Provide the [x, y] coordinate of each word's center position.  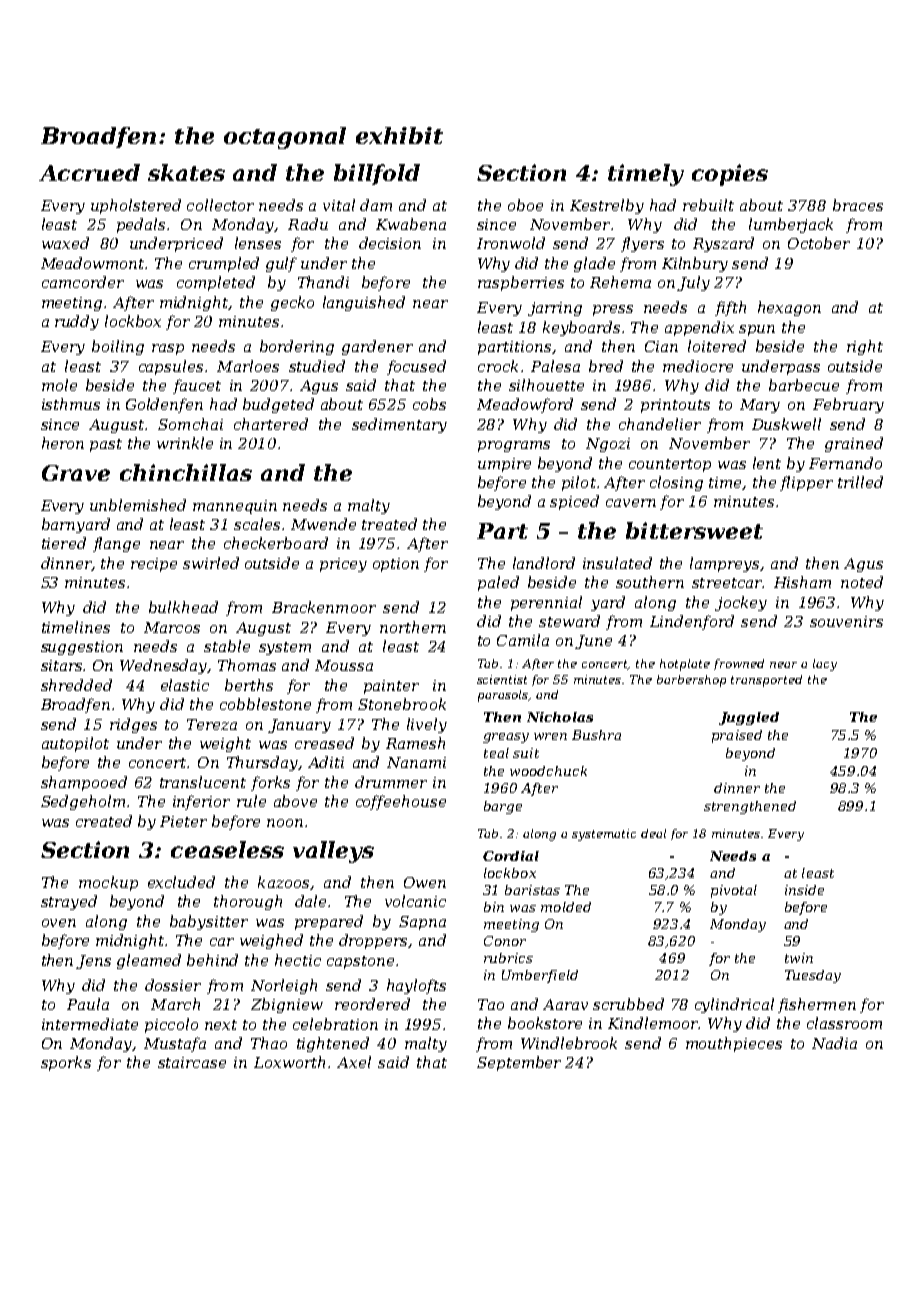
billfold [377, 174]
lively [427, 725]
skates [186, 172]
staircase [192, 1062]
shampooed [84, 783]
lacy [825, 665]
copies [730, 175]
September [519, 1063]
